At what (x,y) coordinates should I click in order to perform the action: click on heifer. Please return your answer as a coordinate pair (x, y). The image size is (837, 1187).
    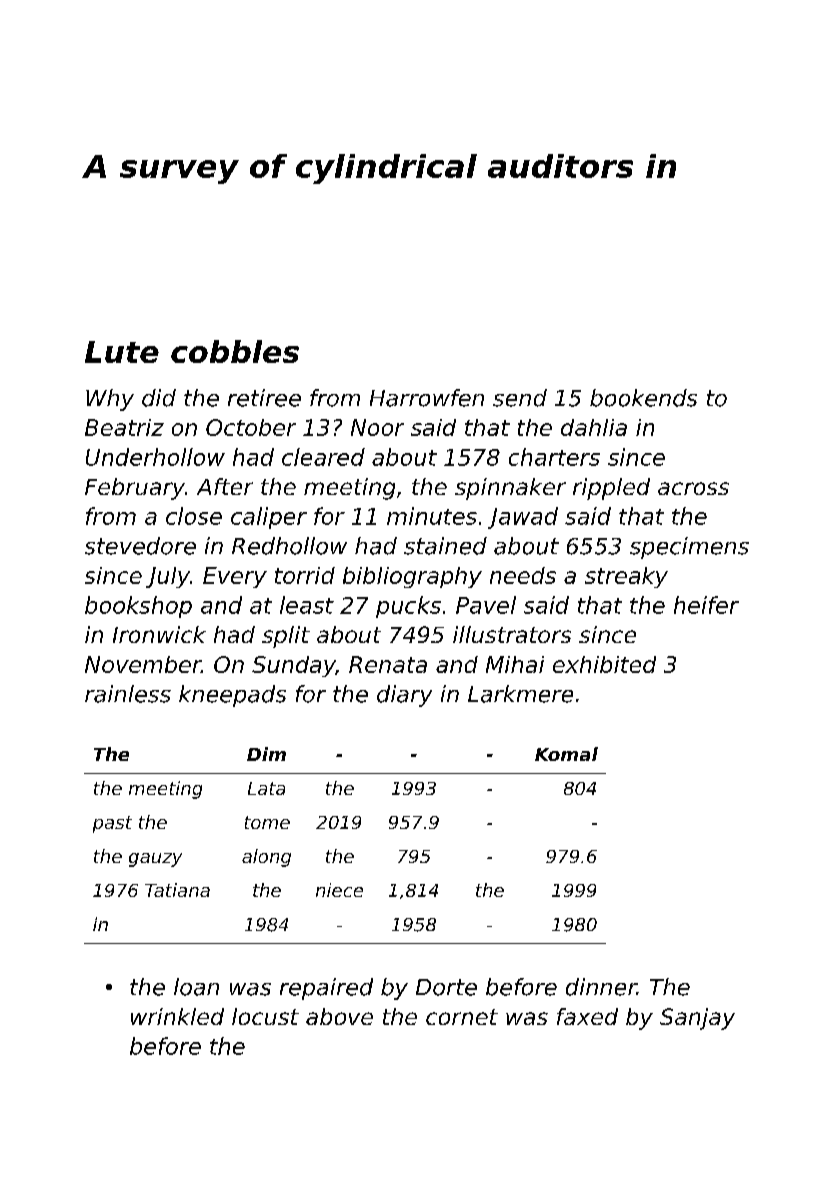
    Looking at the image, I should click on (706, 605).
